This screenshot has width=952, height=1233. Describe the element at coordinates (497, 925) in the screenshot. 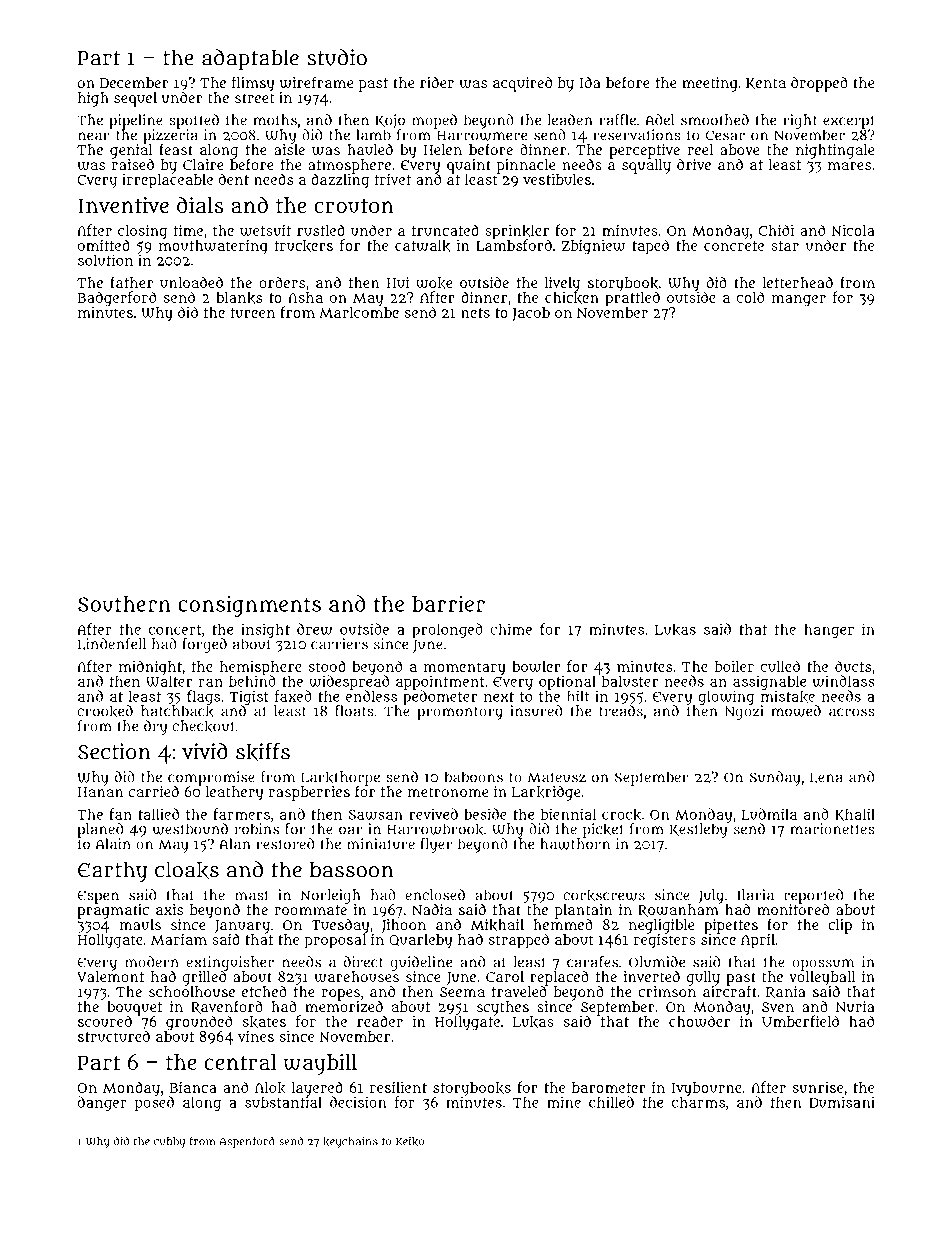

I see `Mikhail` at that location.
